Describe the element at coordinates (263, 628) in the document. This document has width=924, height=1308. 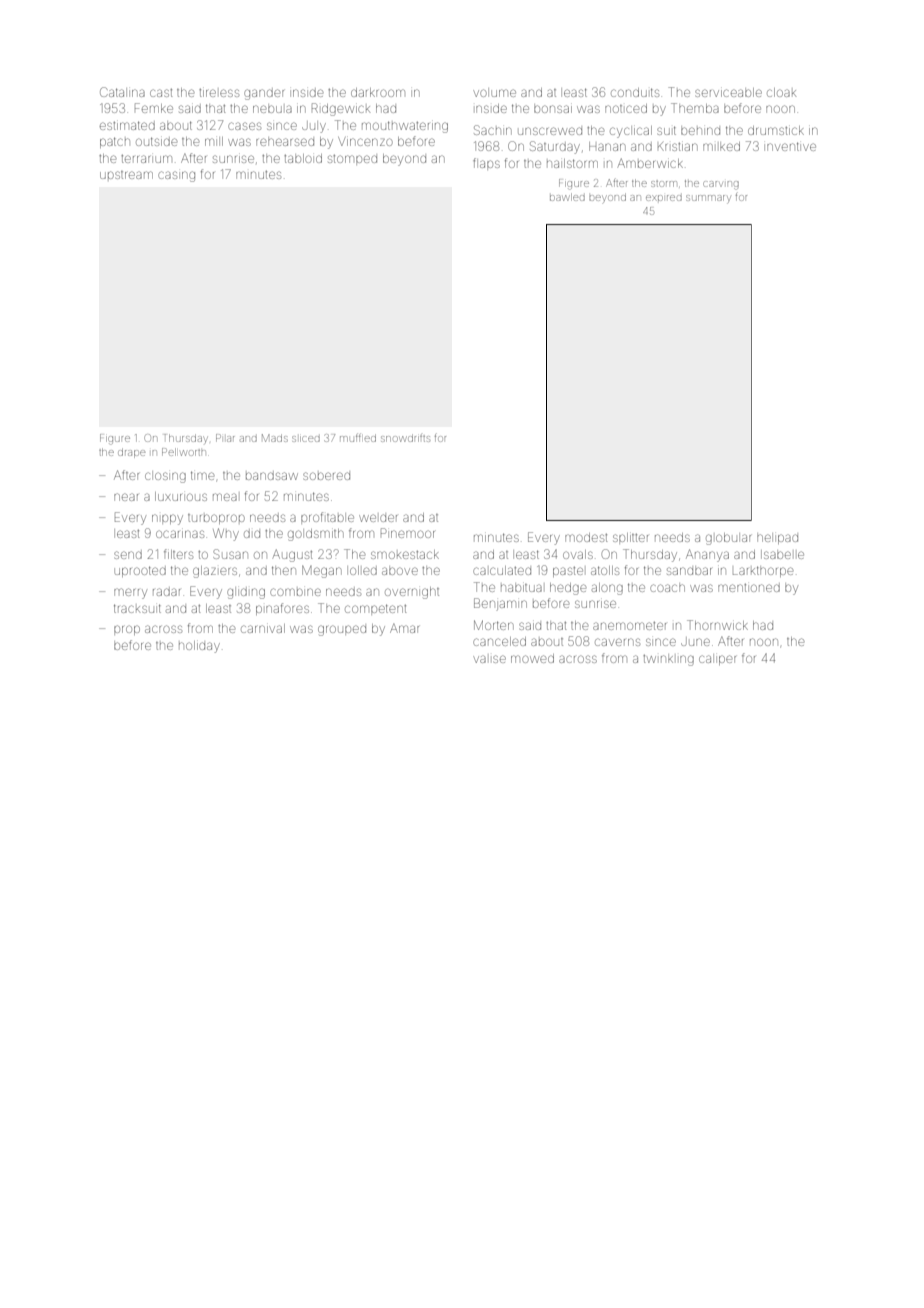
I see `carnival` at that location.
